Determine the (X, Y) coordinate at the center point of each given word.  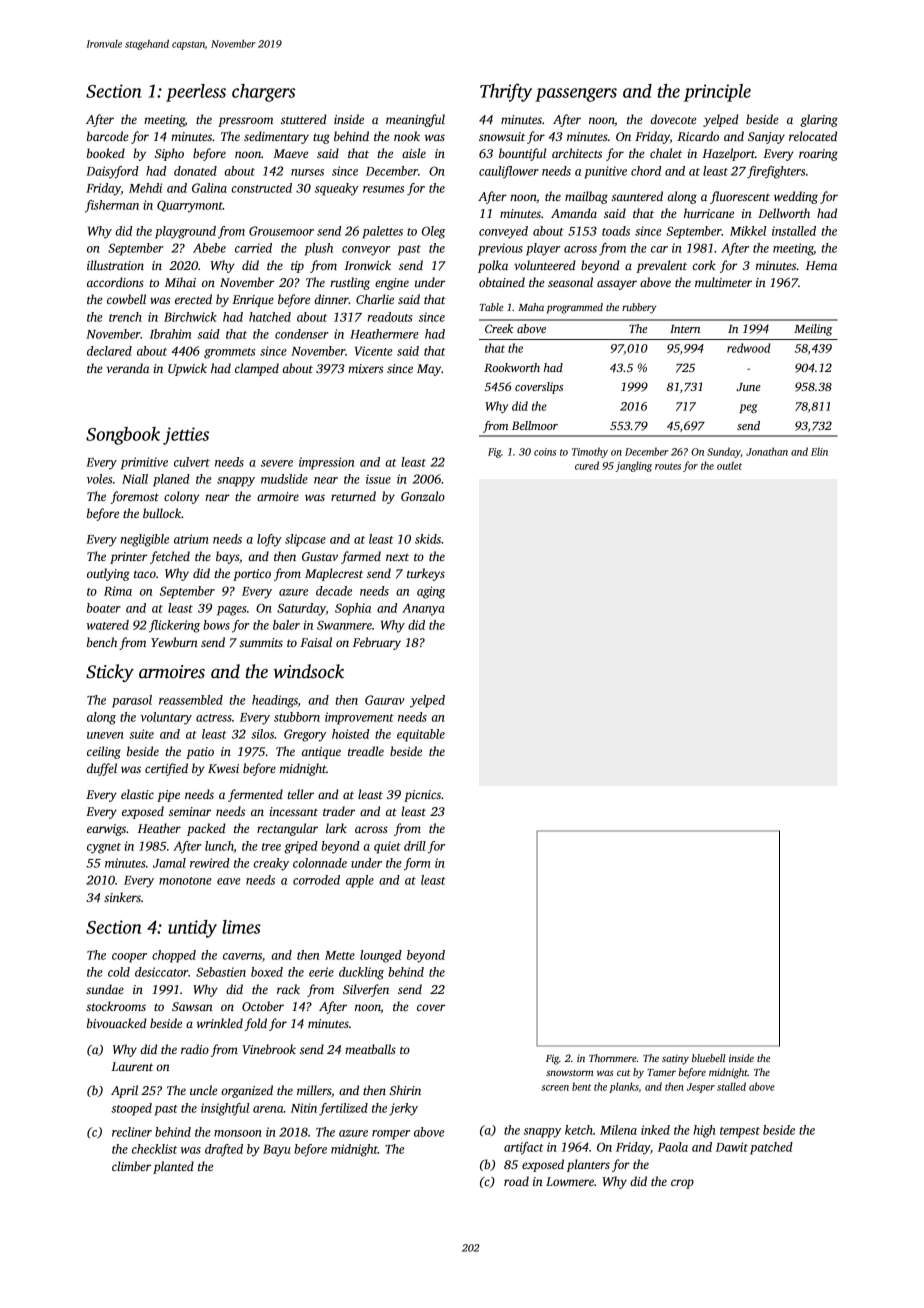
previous (500, 249)
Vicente (374, 351)
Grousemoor (281, 231)
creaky (271, 864)
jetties (186, 436)
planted (173, 1167)
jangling (633, 466)
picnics (422, 796)
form (417, 864)
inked (655, 1130)
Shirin (405, 1090)
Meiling (813, 330)
